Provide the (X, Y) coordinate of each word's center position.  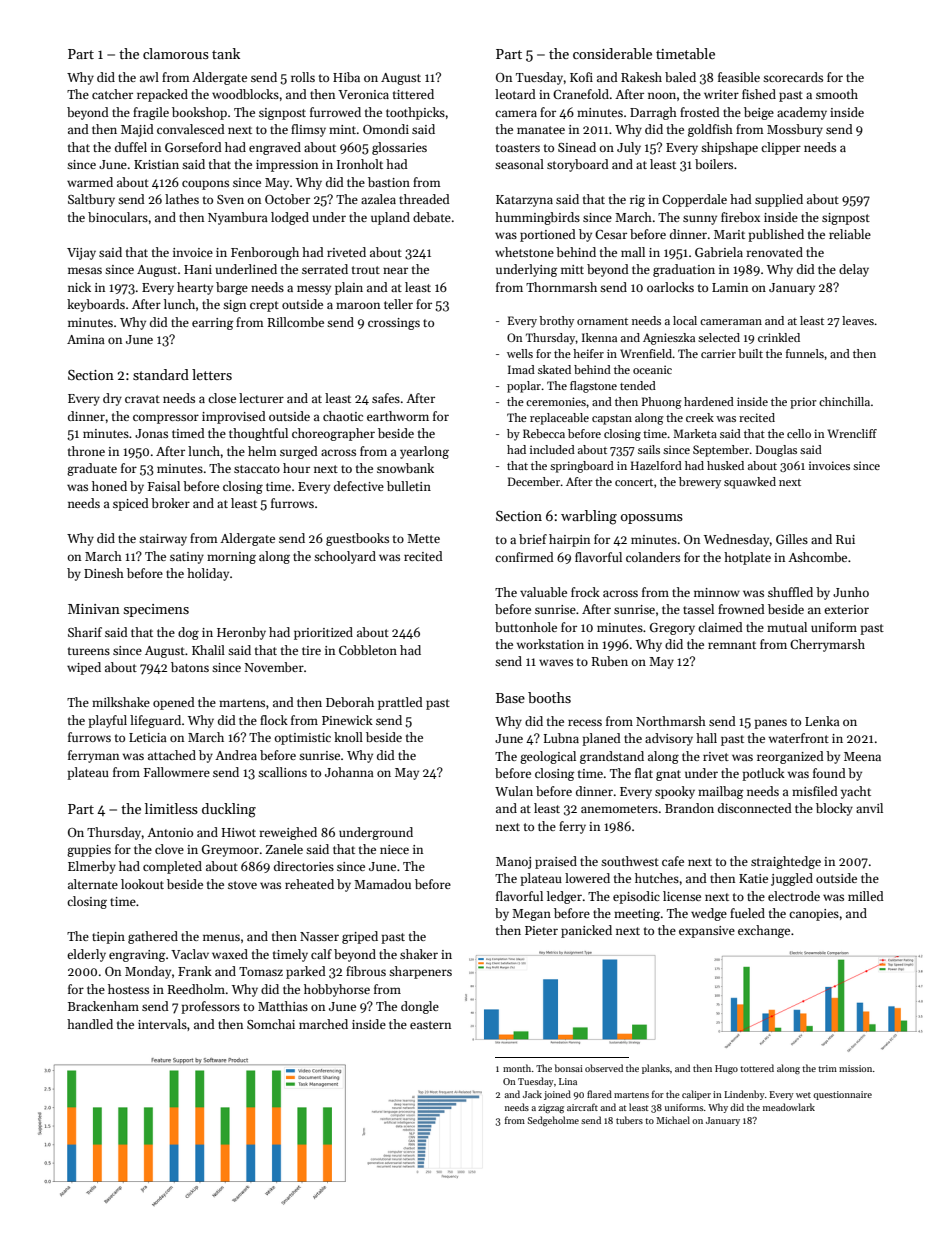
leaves (858, 320)
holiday (208, 574)
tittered (413, 94)
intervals (162, 1024)
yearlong (424, 452)
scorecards (793, 77)
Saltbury (91, 200)
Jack (532, 1094)
